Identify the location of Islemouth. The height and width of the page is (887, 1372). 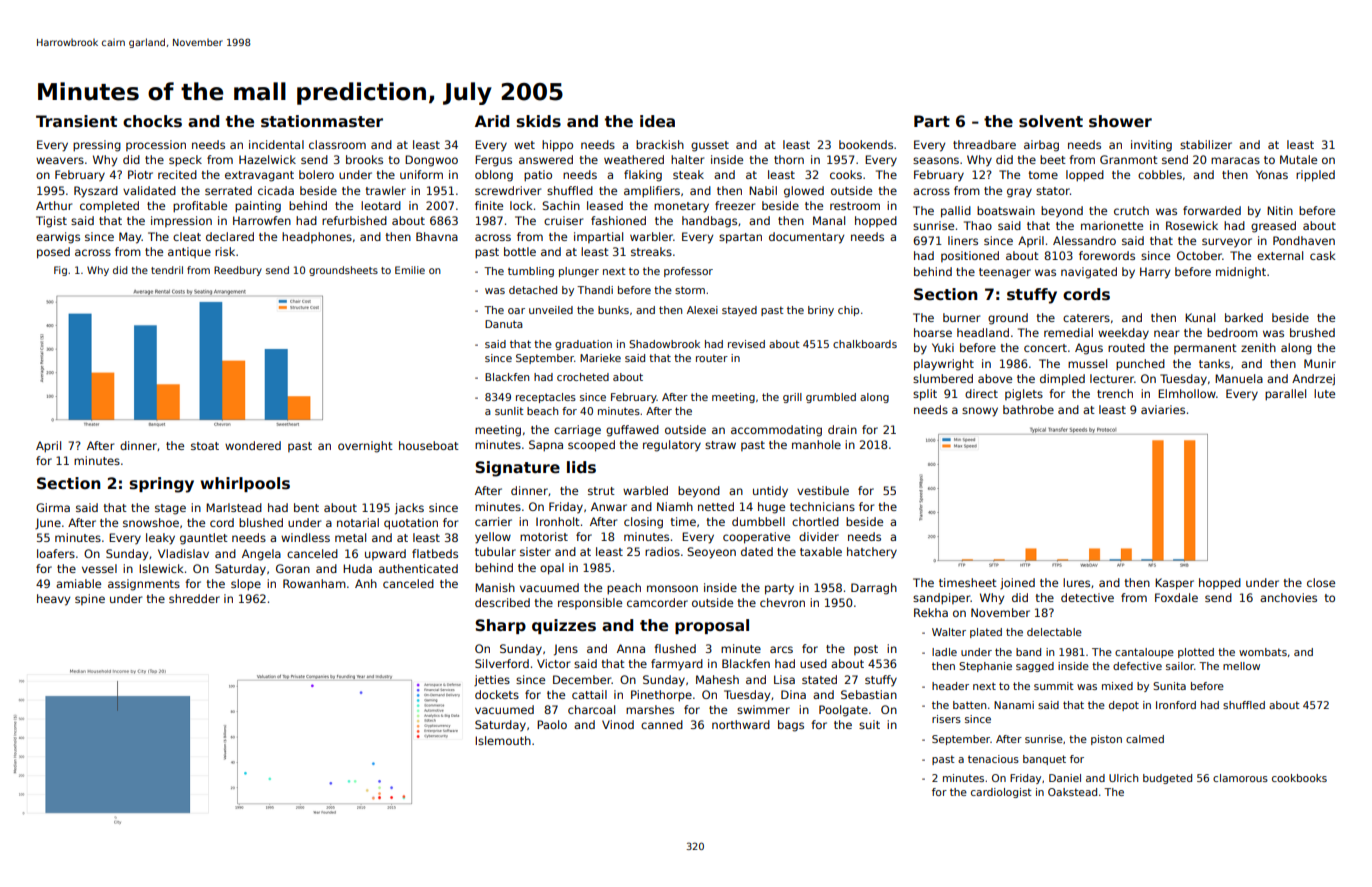
(503, 740).
